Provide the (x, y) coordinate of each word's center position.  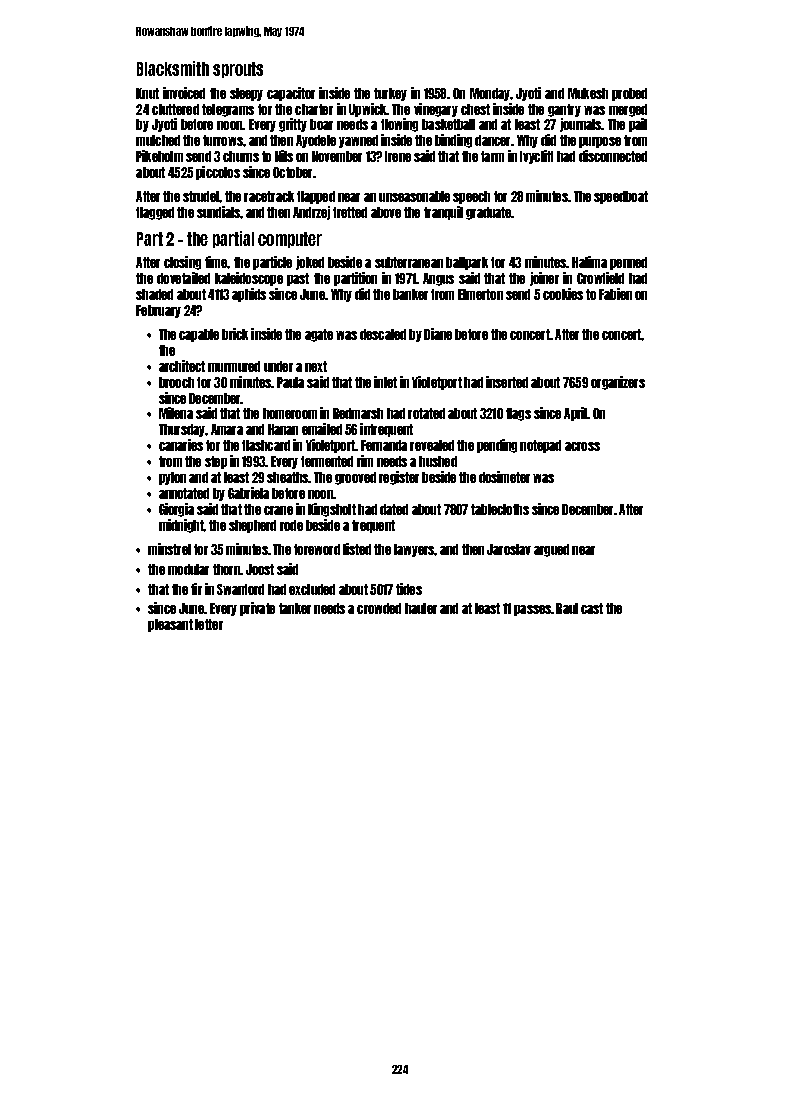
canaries (181, 445)
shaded (154, 294)
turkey (390, 94)
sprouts (238, 70)
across (582, 446)
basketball (448, 124)
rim (365, 461)
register (399, 478)
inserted (507, 382)
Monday (490, 94)
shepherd (252, 526)
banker (410, 294)
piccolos (218, 173)
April (576, 414)
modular (188, 569)
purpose (600, 142)
